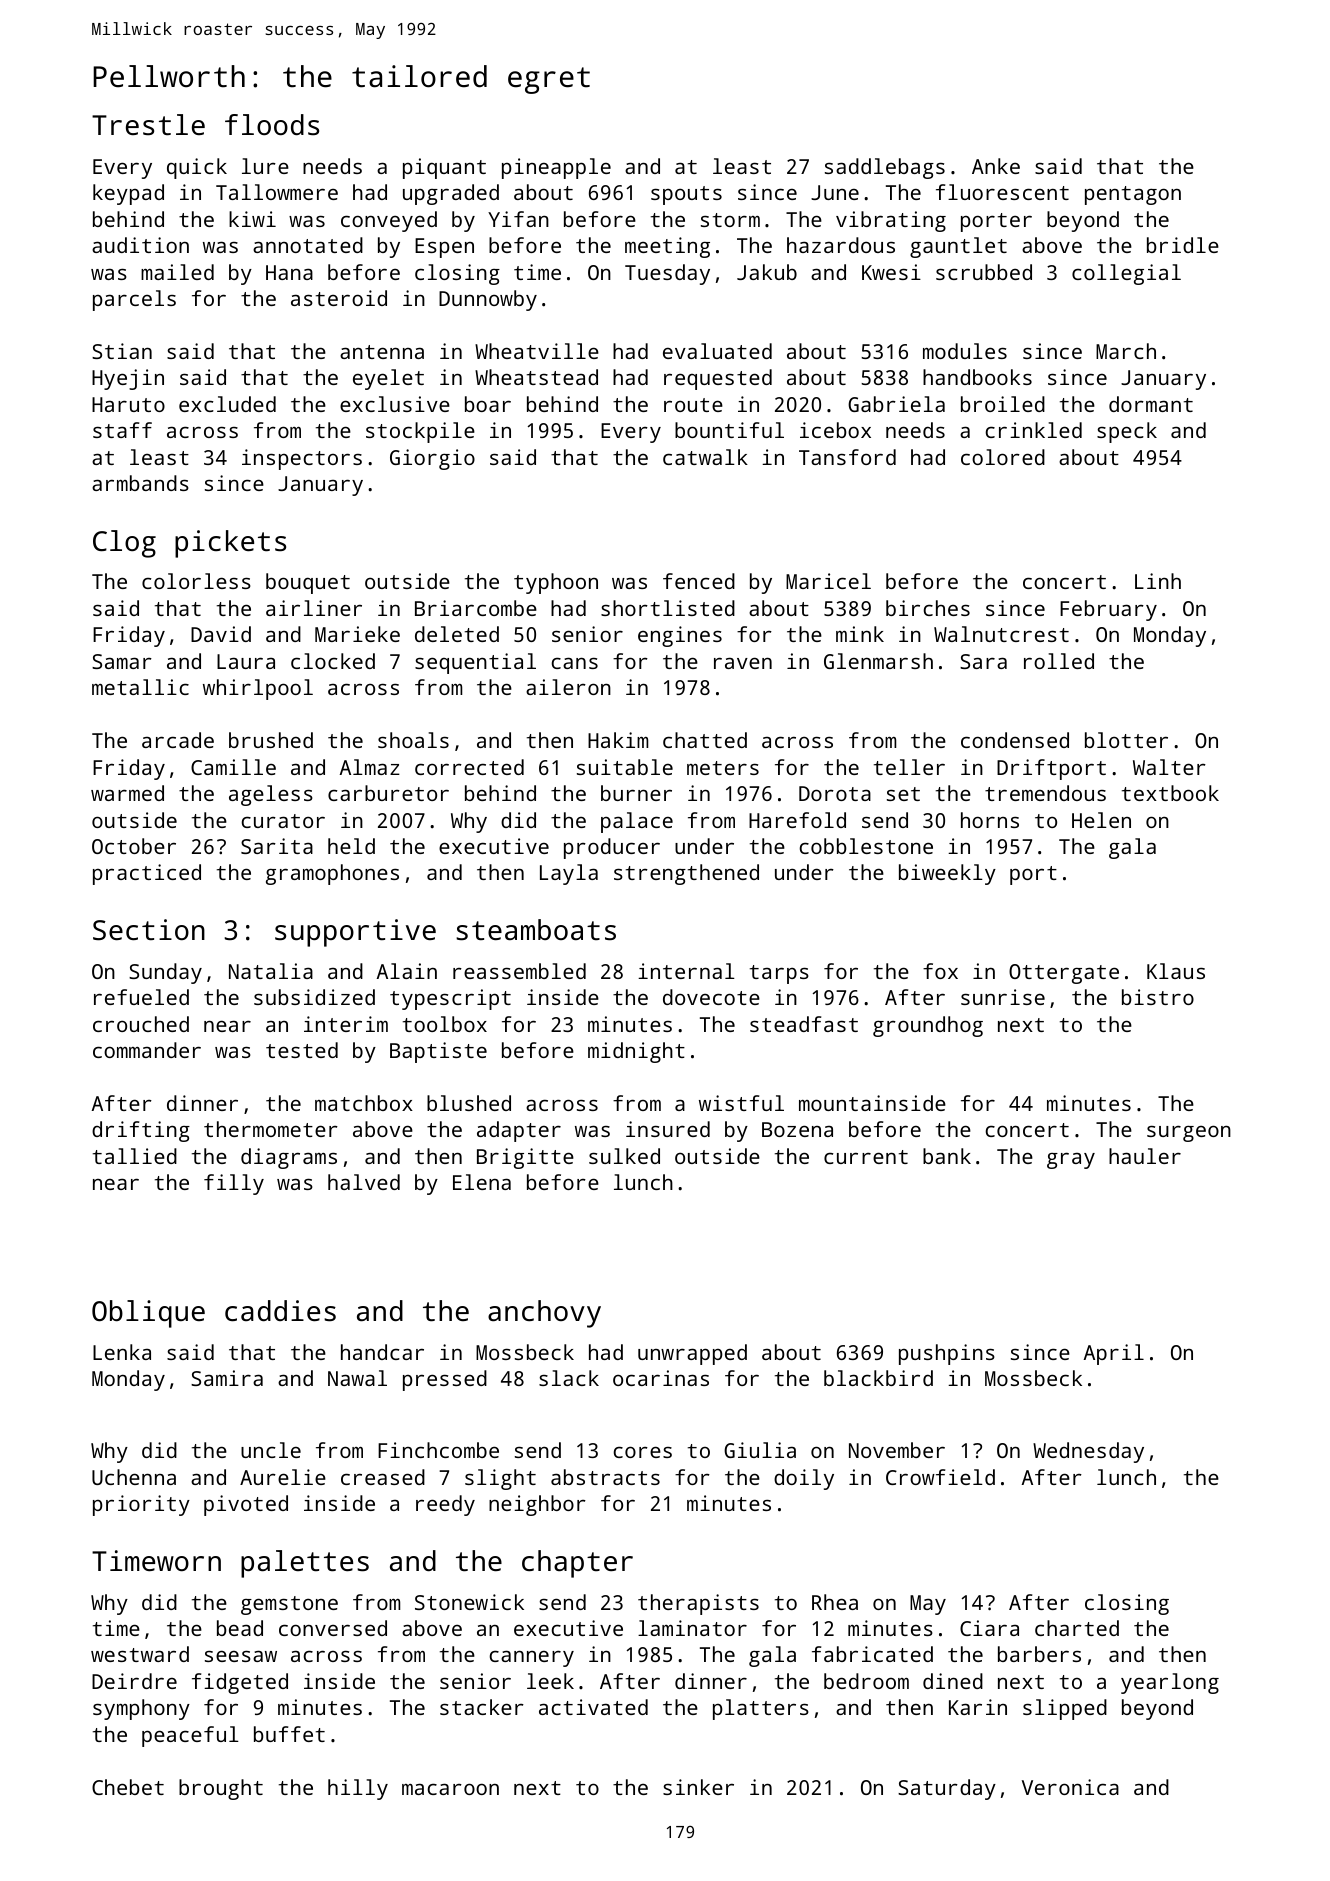 This screenshot has width=1330, height=1881. I want to click on Helen, so click(1101, 820).
